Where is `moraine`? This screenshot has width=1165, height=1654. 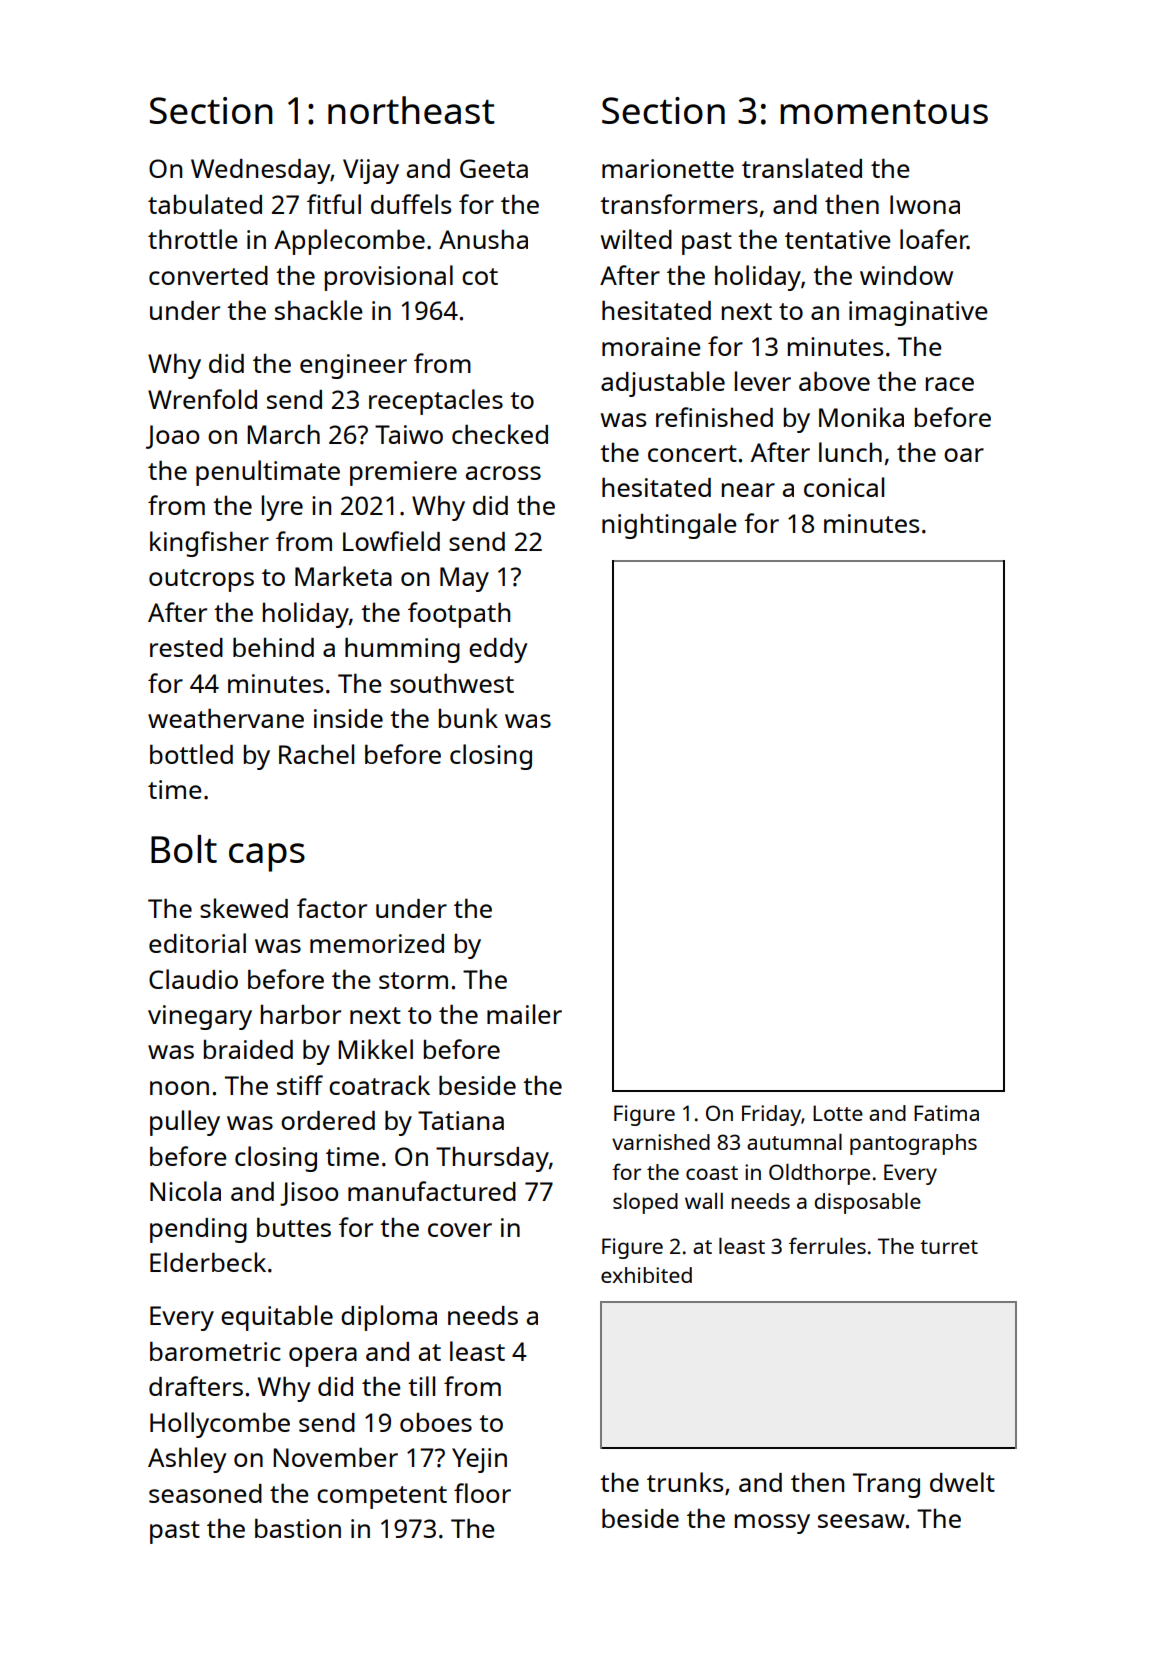 moraine is located at coordinates (651, 346).
